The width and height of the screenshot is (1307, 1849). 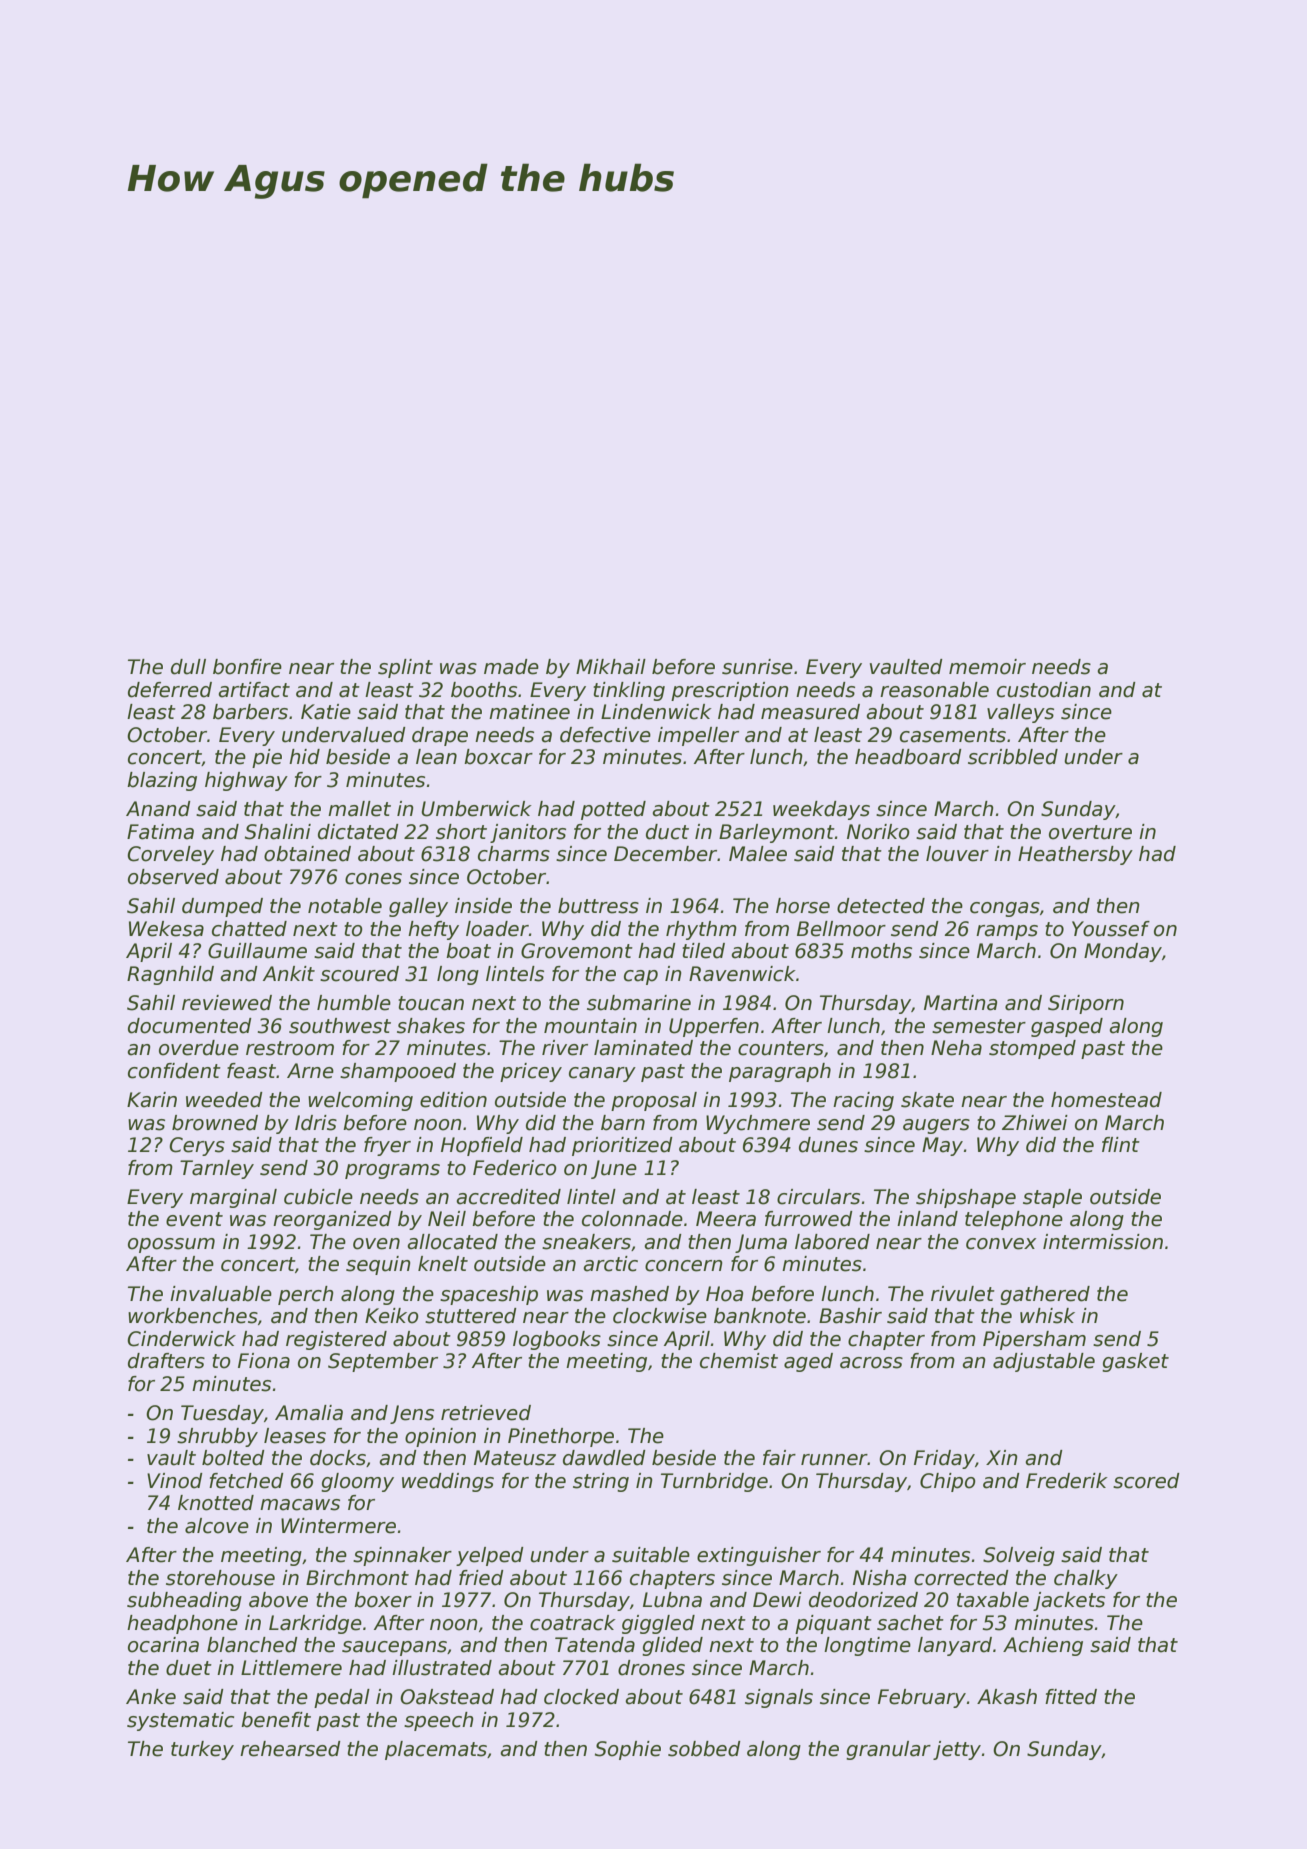 I want to click on Monday, so click(x=1123, y=952).
